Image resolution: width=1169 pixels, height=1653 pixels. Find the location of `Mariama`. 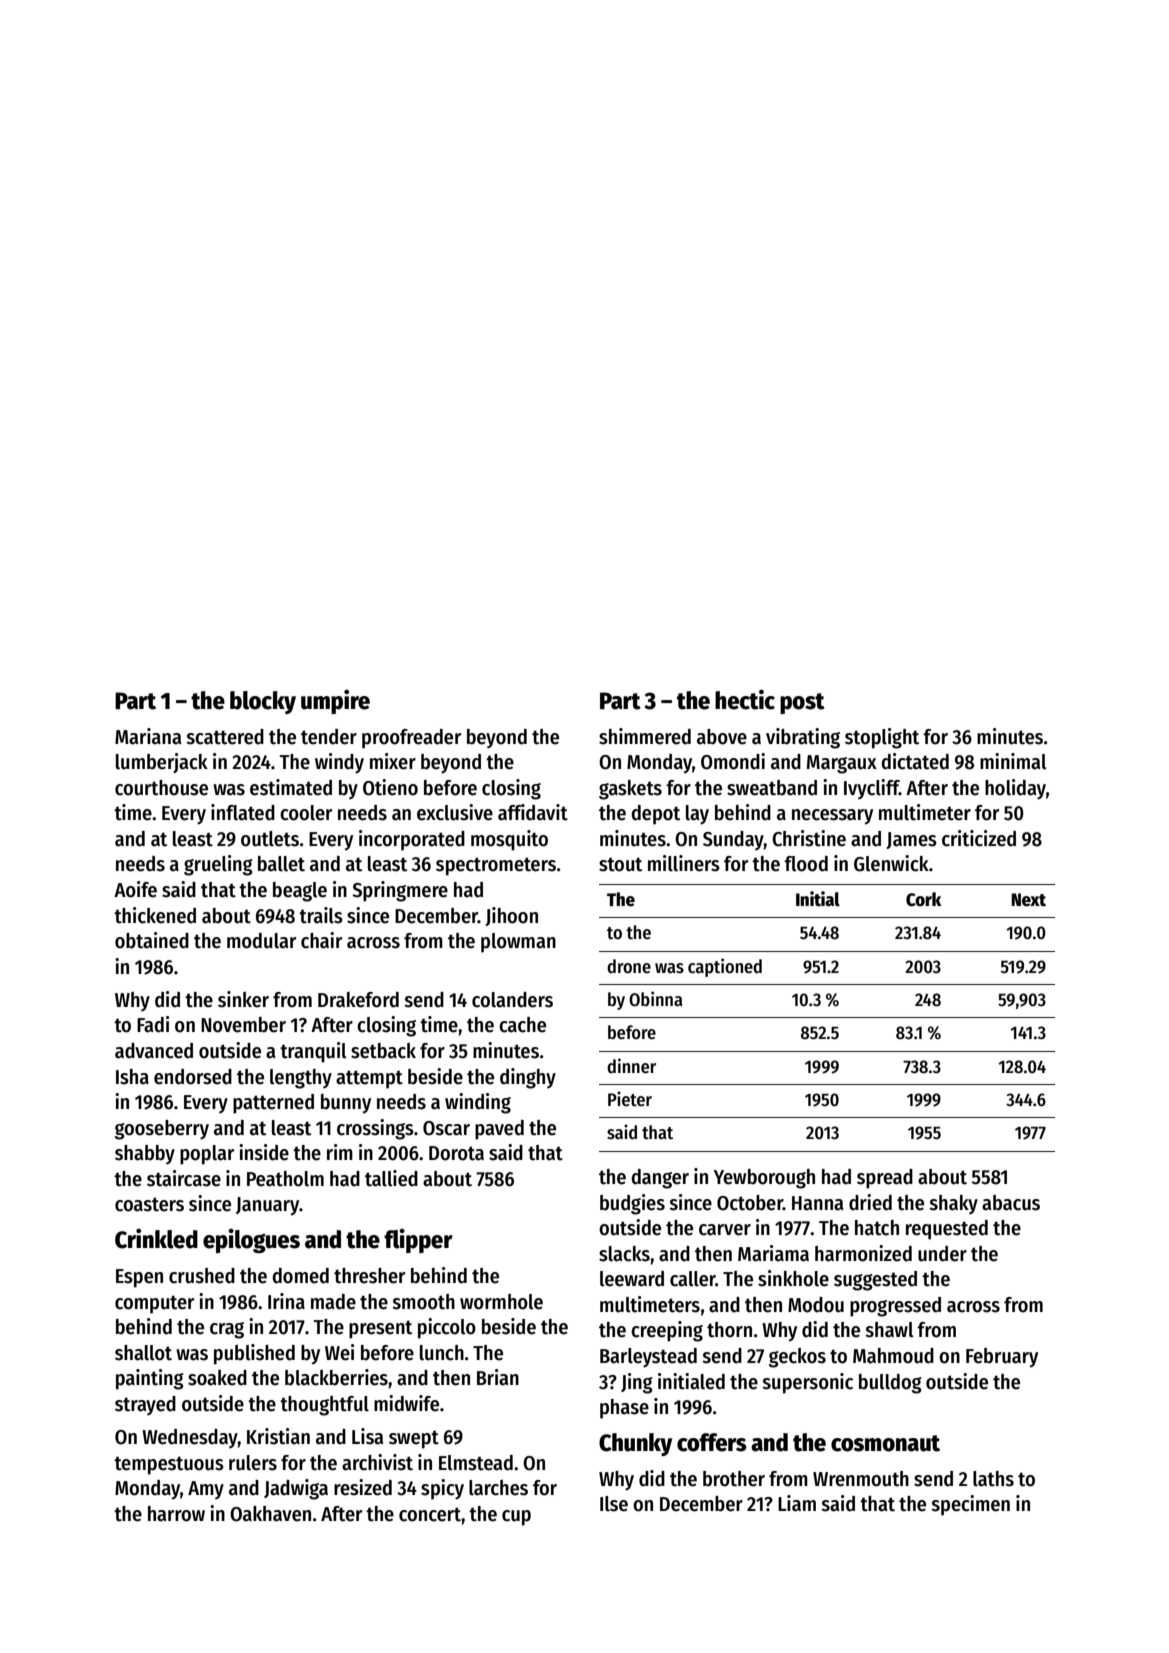

Mariama is located at coordinates (773, 1253).
